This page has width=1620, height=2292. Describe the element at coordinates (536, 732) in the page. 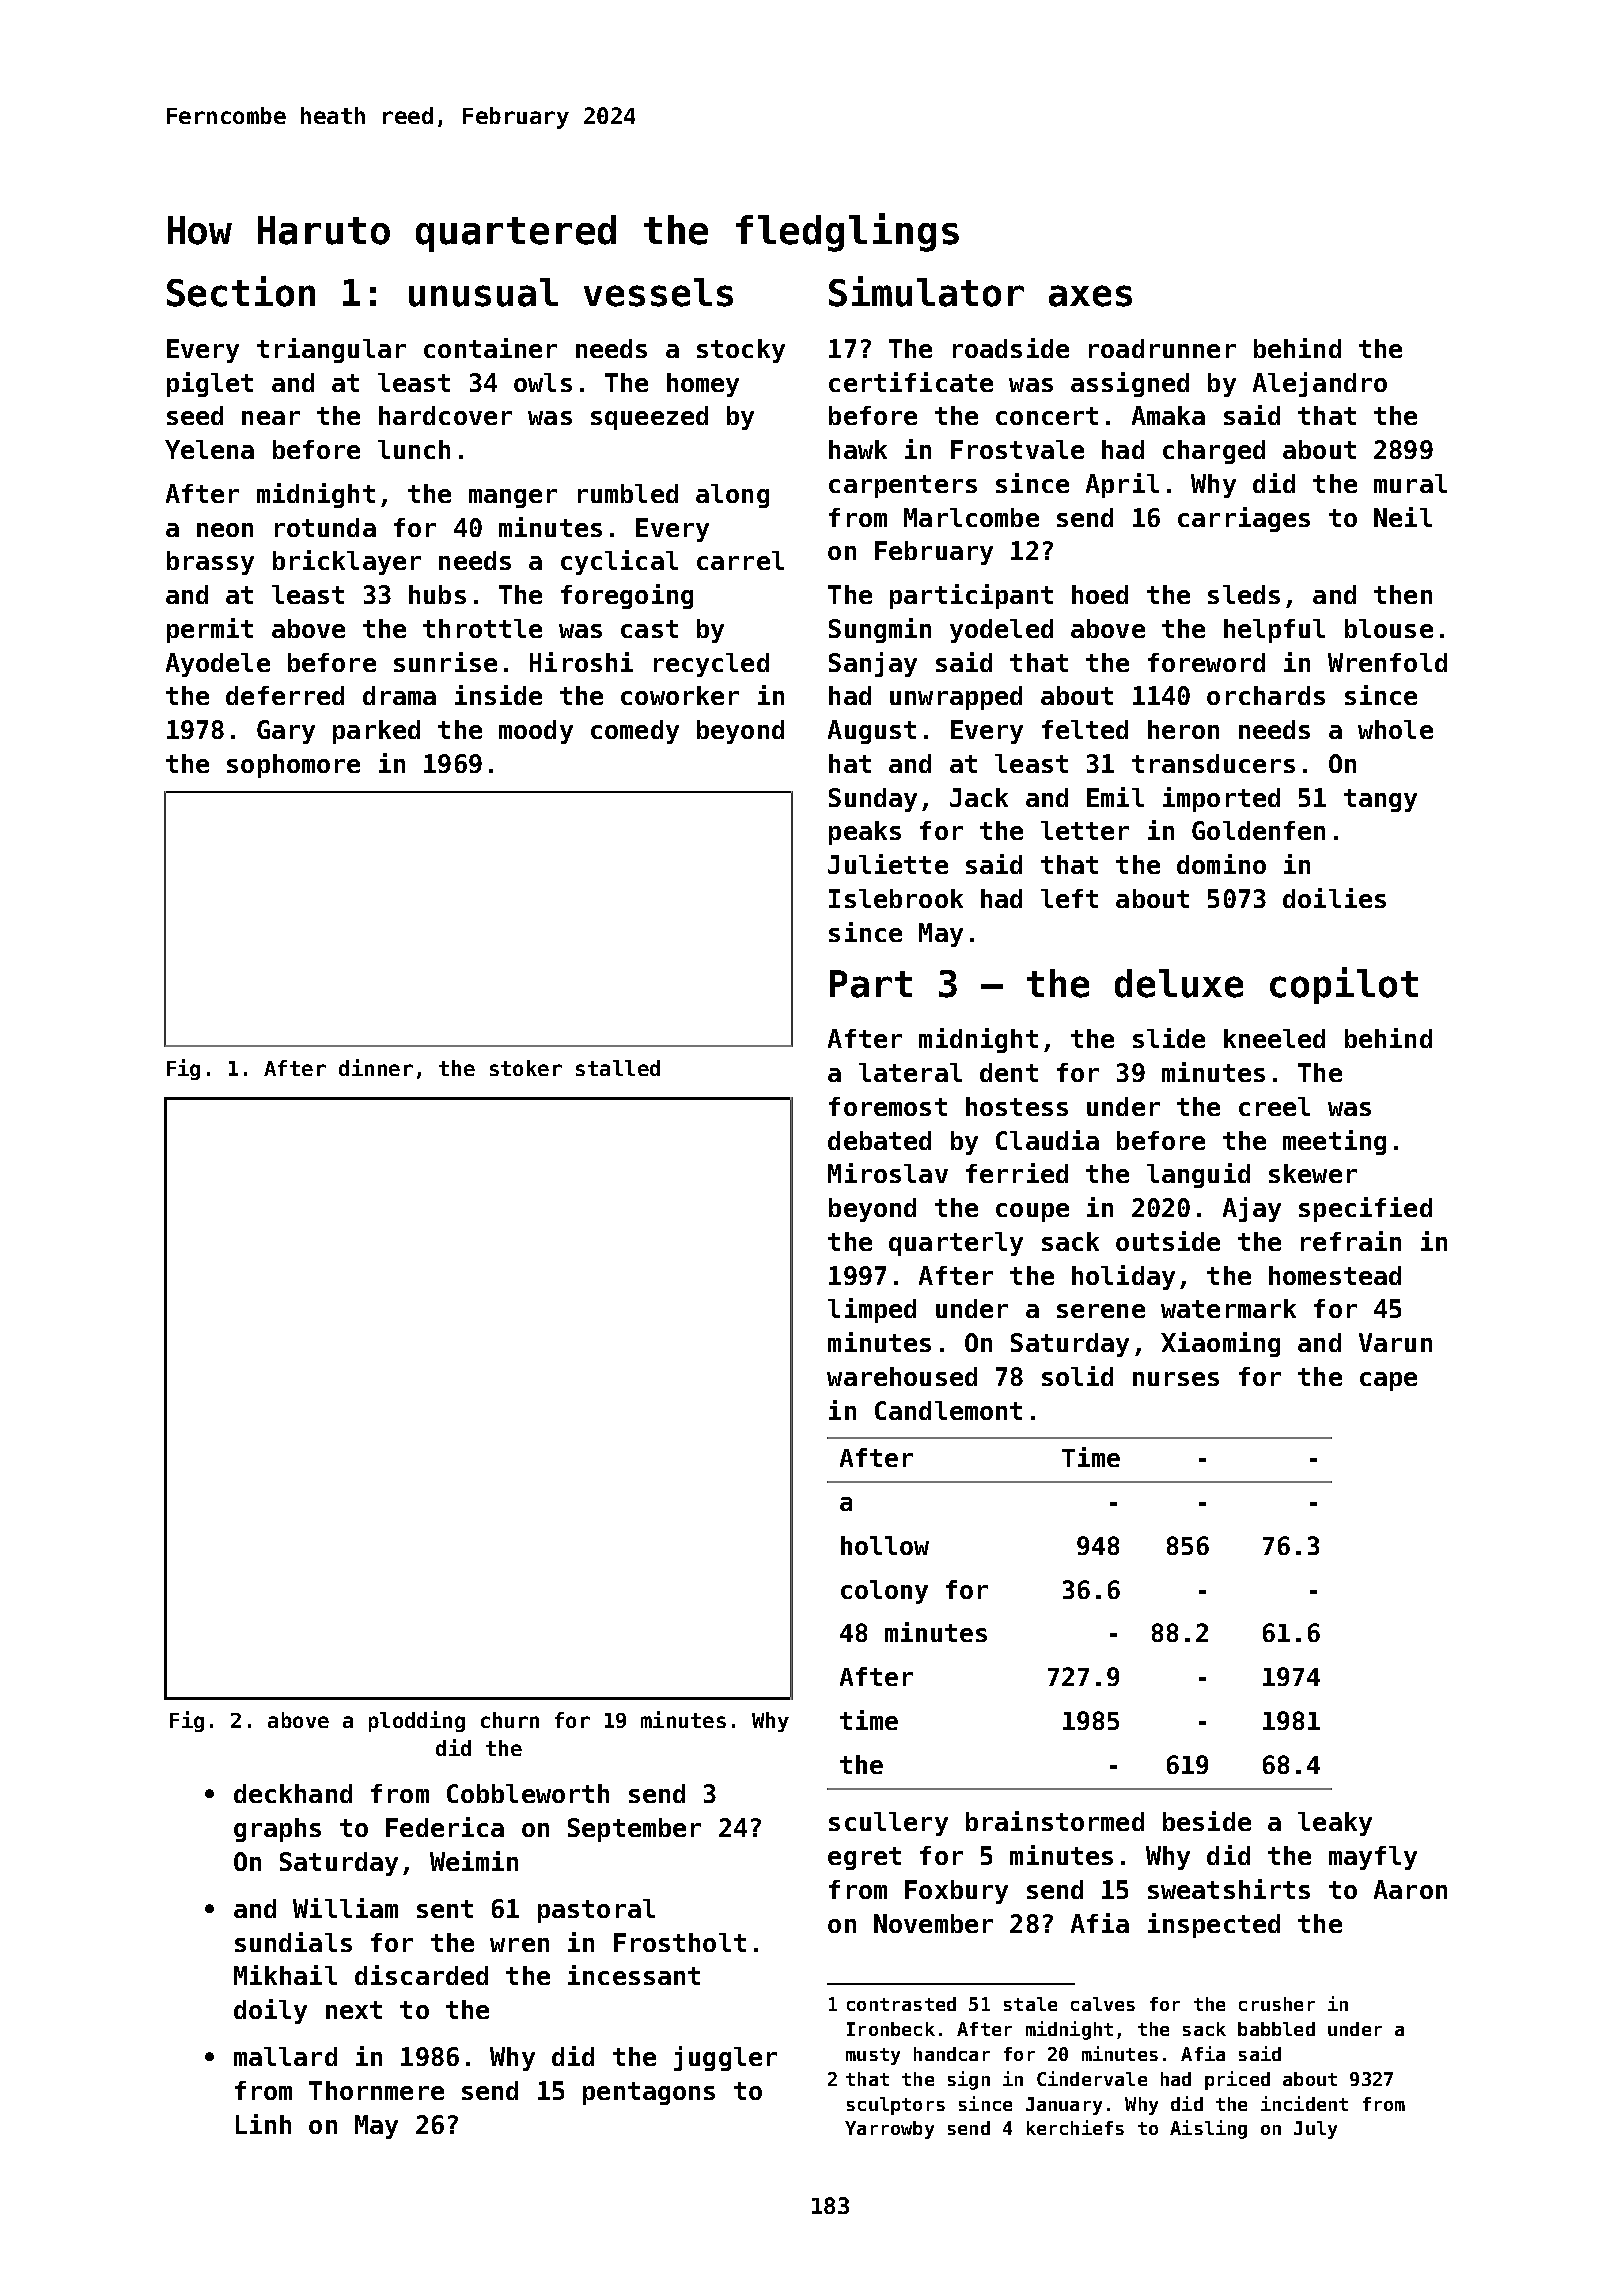

I see `moody` at that location.
